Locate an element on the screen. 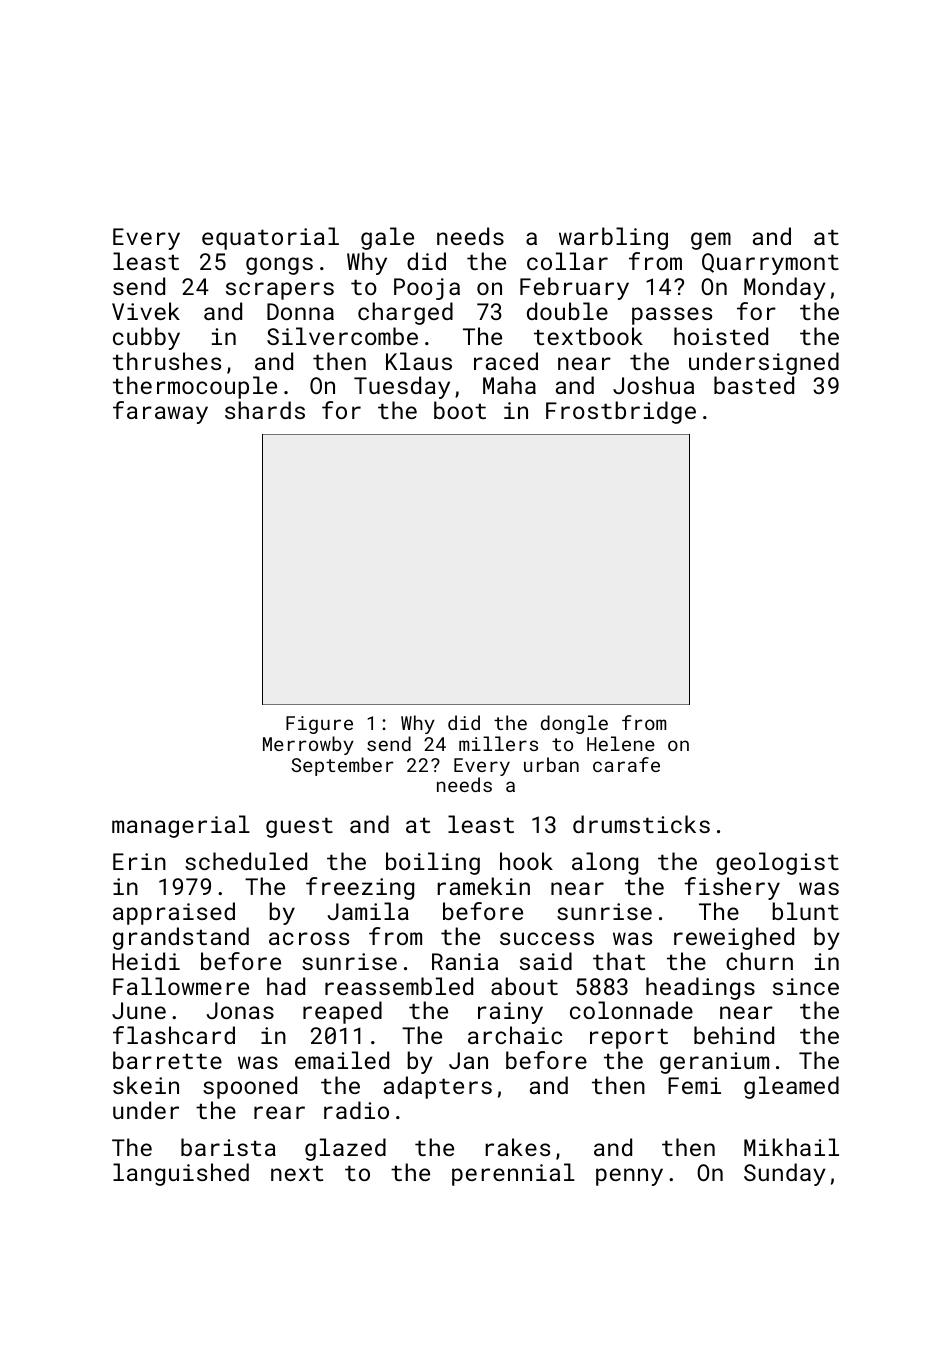 This screenshot has height=1351, width=952. across is located at coordinates (309, 938).
